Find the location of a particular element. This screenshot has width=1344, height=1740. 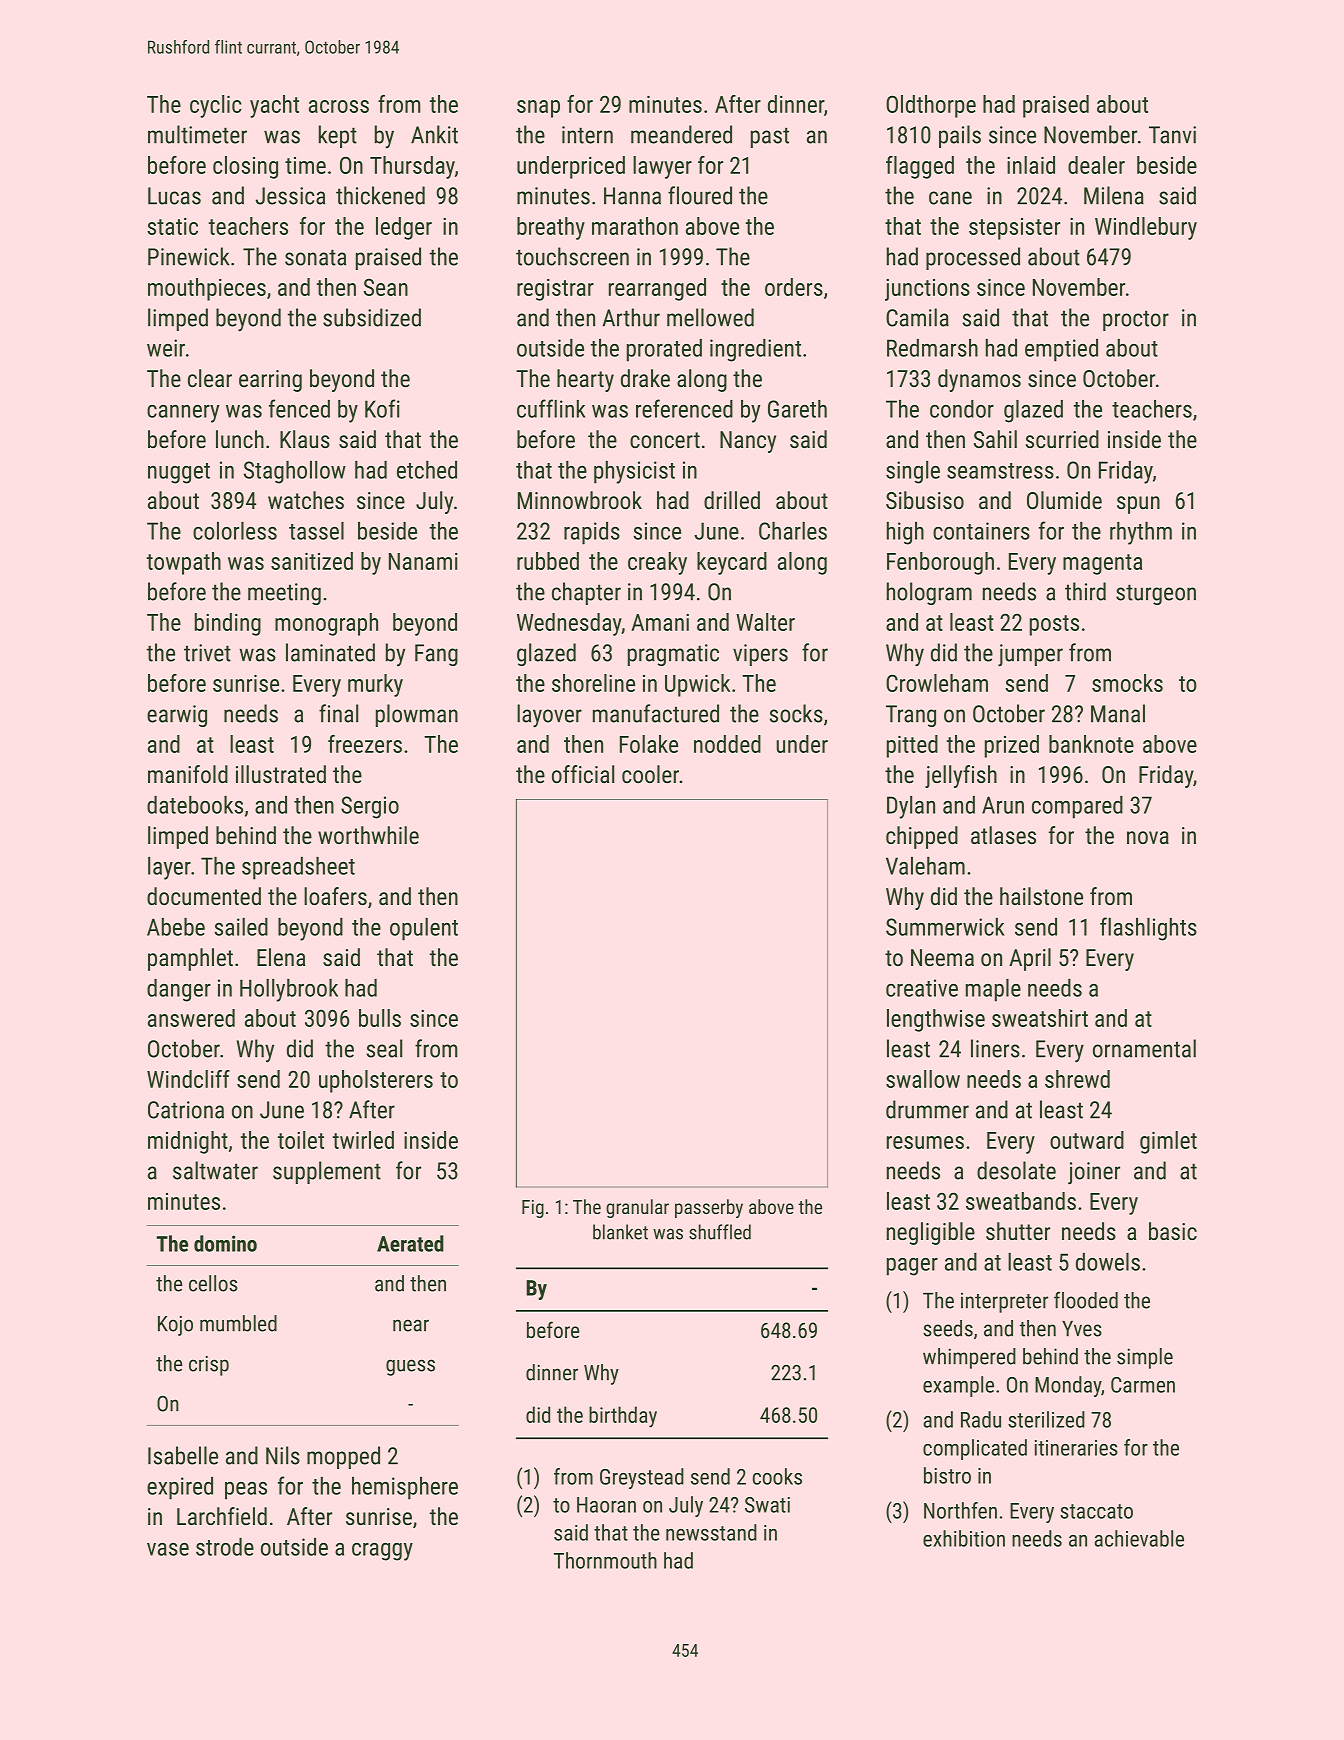

meandered is located at coordinates (681, 134).
